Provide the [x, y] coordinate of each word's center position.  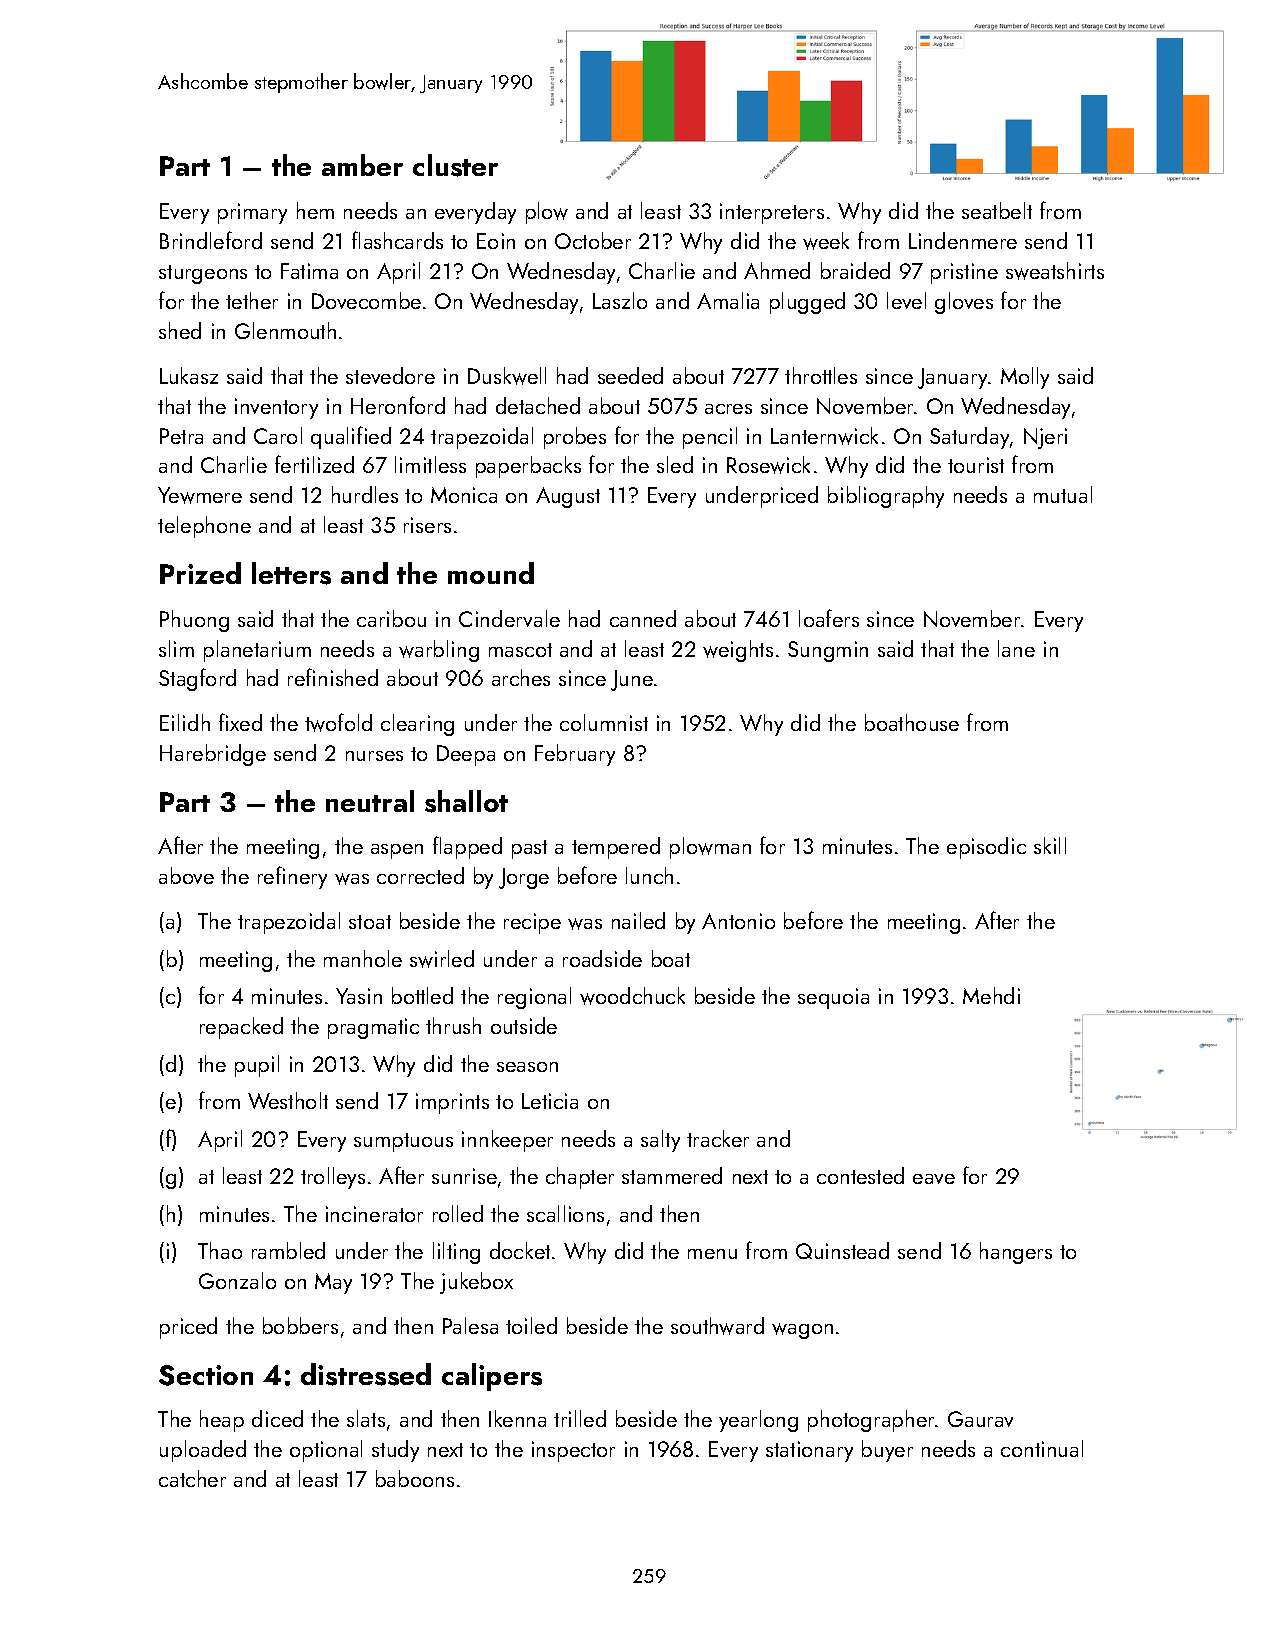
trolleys [333, 1178]
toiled [531, 1325]
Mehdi [991, 995]
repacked [241, 1028]
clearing [417, 725]
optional [326, 1451]
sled [675, 464]
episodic [986, 848]
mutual [1063, 494]
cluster [455, 165]
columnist [604, 722]
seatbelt [997, 210]
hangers [1016, 1253]
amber [362, 165]
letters [291, 573]
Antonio [738, 921]
